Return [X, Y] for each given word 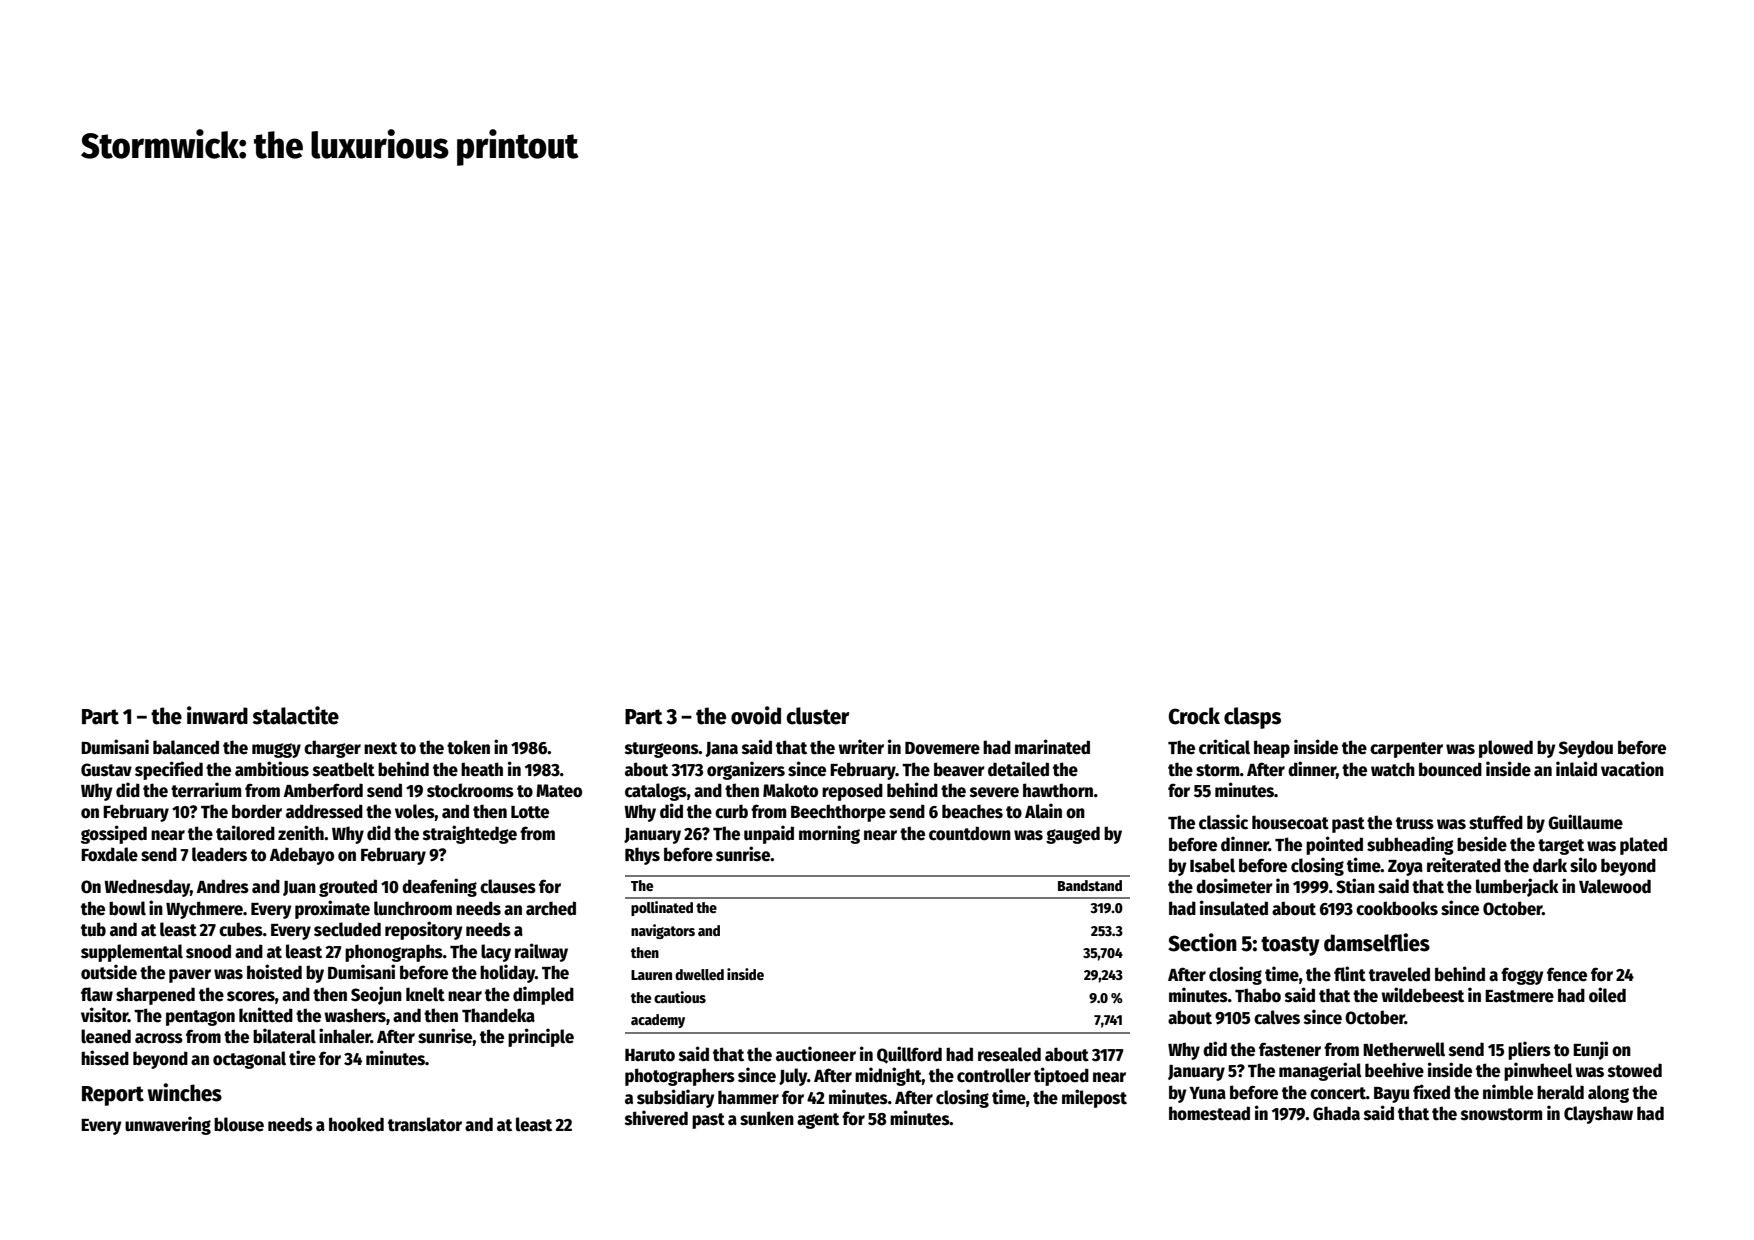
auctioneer [816, 1054]
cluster [817, 716]
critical [1224, 747]
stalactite [295, 715]
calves [1277, 1017]
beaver [959, 769]
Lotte [530, 812]
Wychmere [204, 910]
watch [1393, 769]
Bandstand [1090, 885]
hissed [105, 1058]
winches [185, 1092]
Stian [1355, 886]
